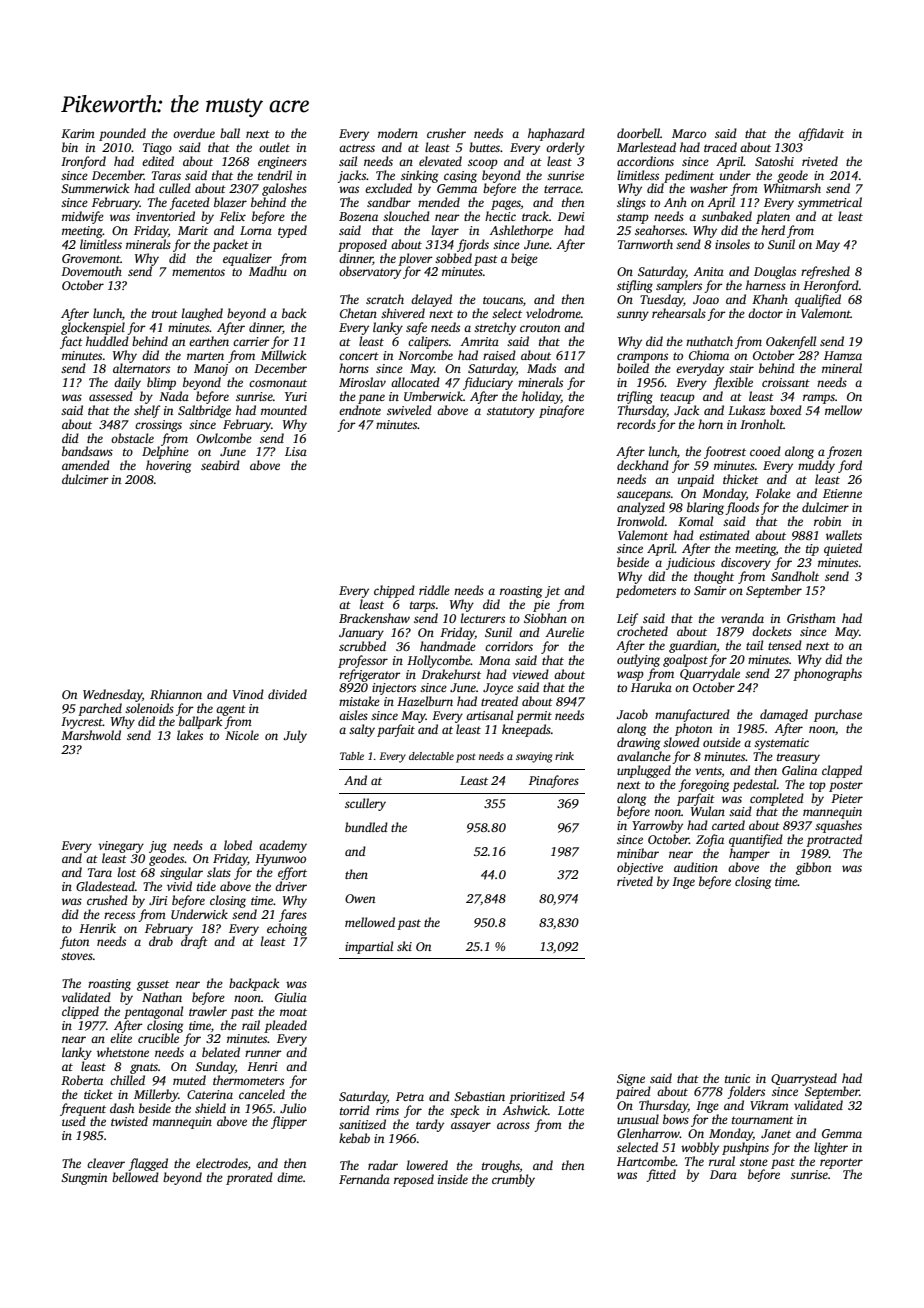  What do you see at coordinates (91, 271) in the screenshot?
I see `Dovemouth` at bounding box center [91, 271].
